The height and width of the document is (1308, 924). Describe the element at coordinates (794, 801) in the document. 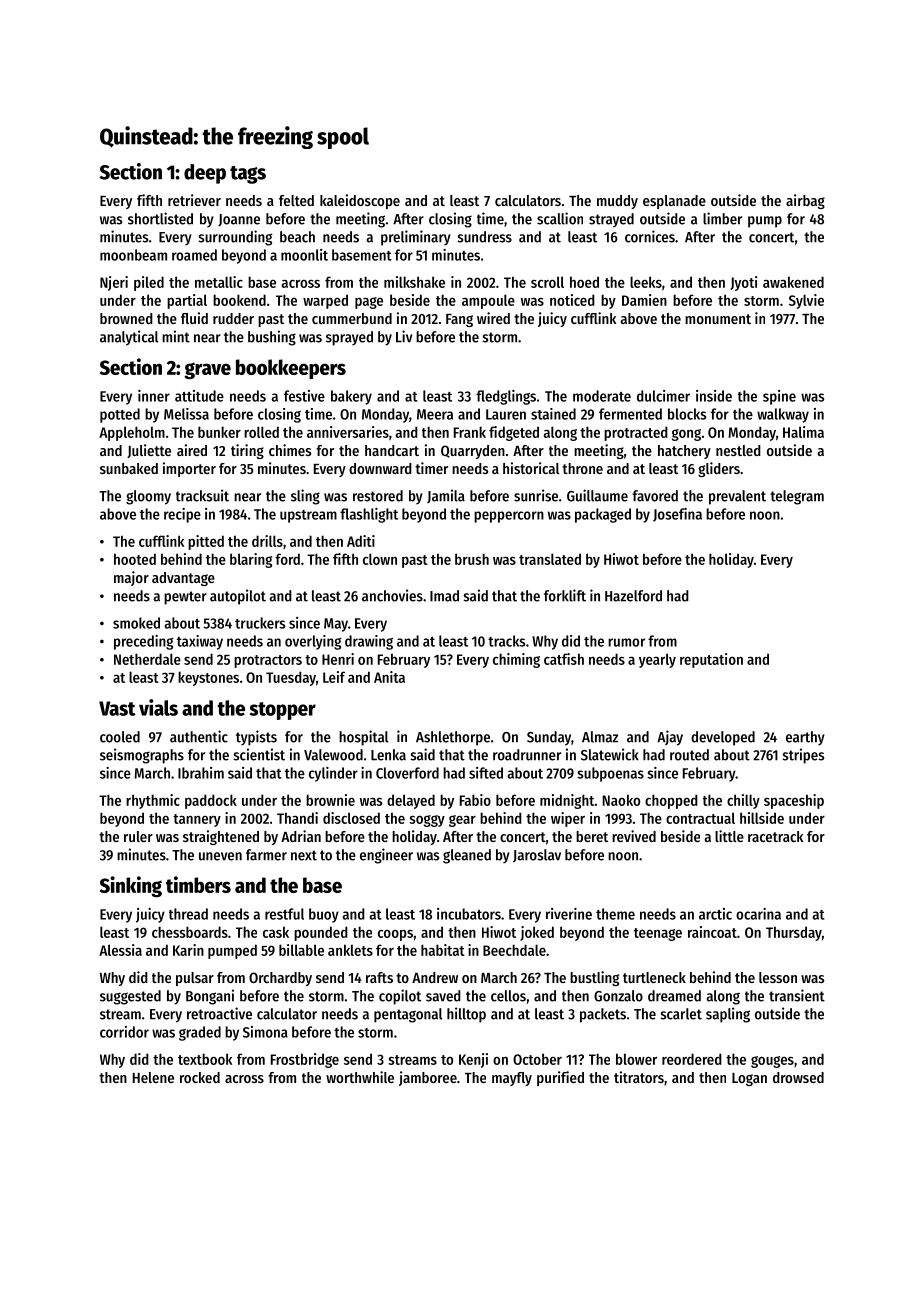

I see `spaceship` at that location.
